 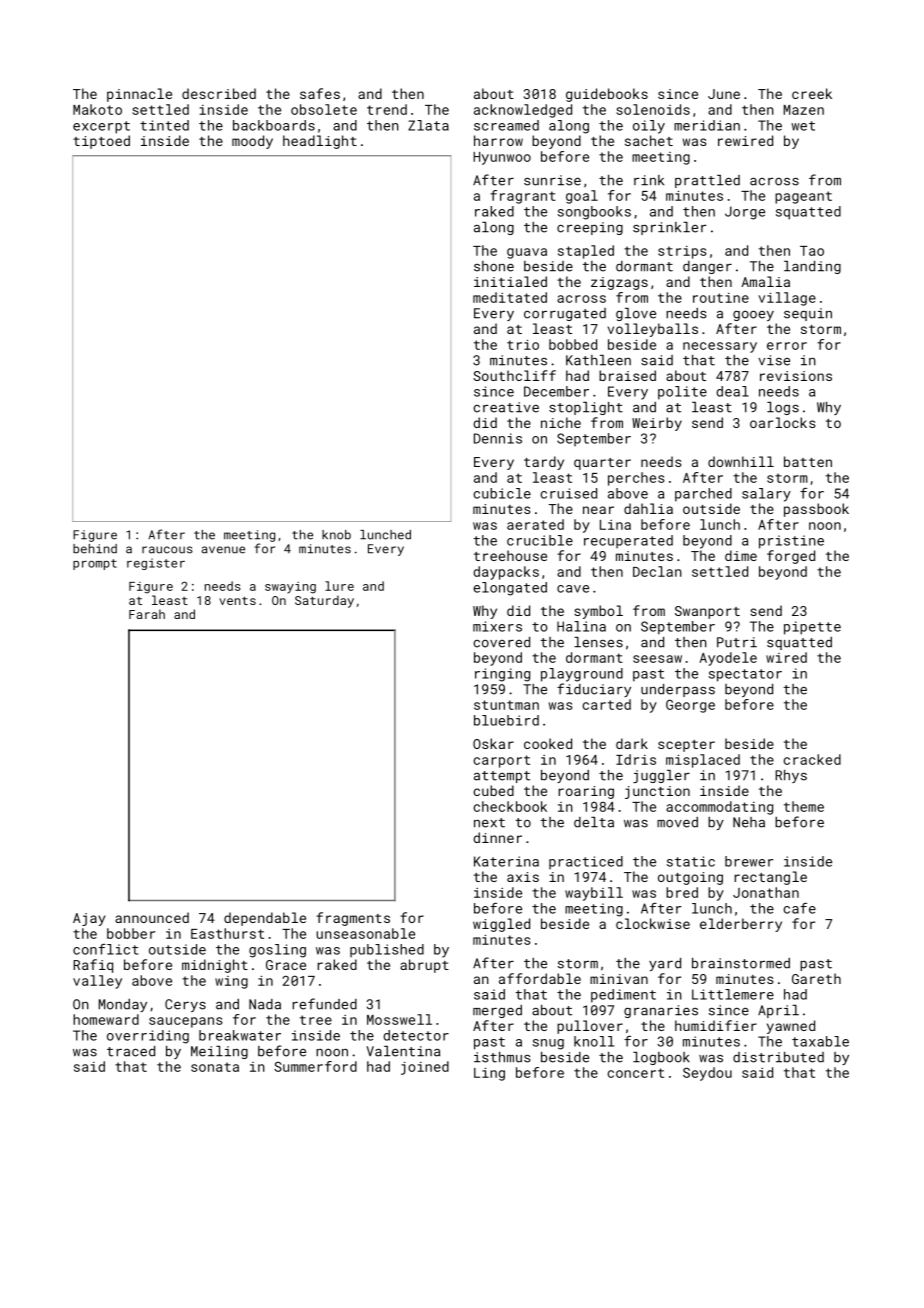 What do you see at coordinates (657, 659) in the screenshot?
I see `seesaw` at bounding box center [657, 659].
